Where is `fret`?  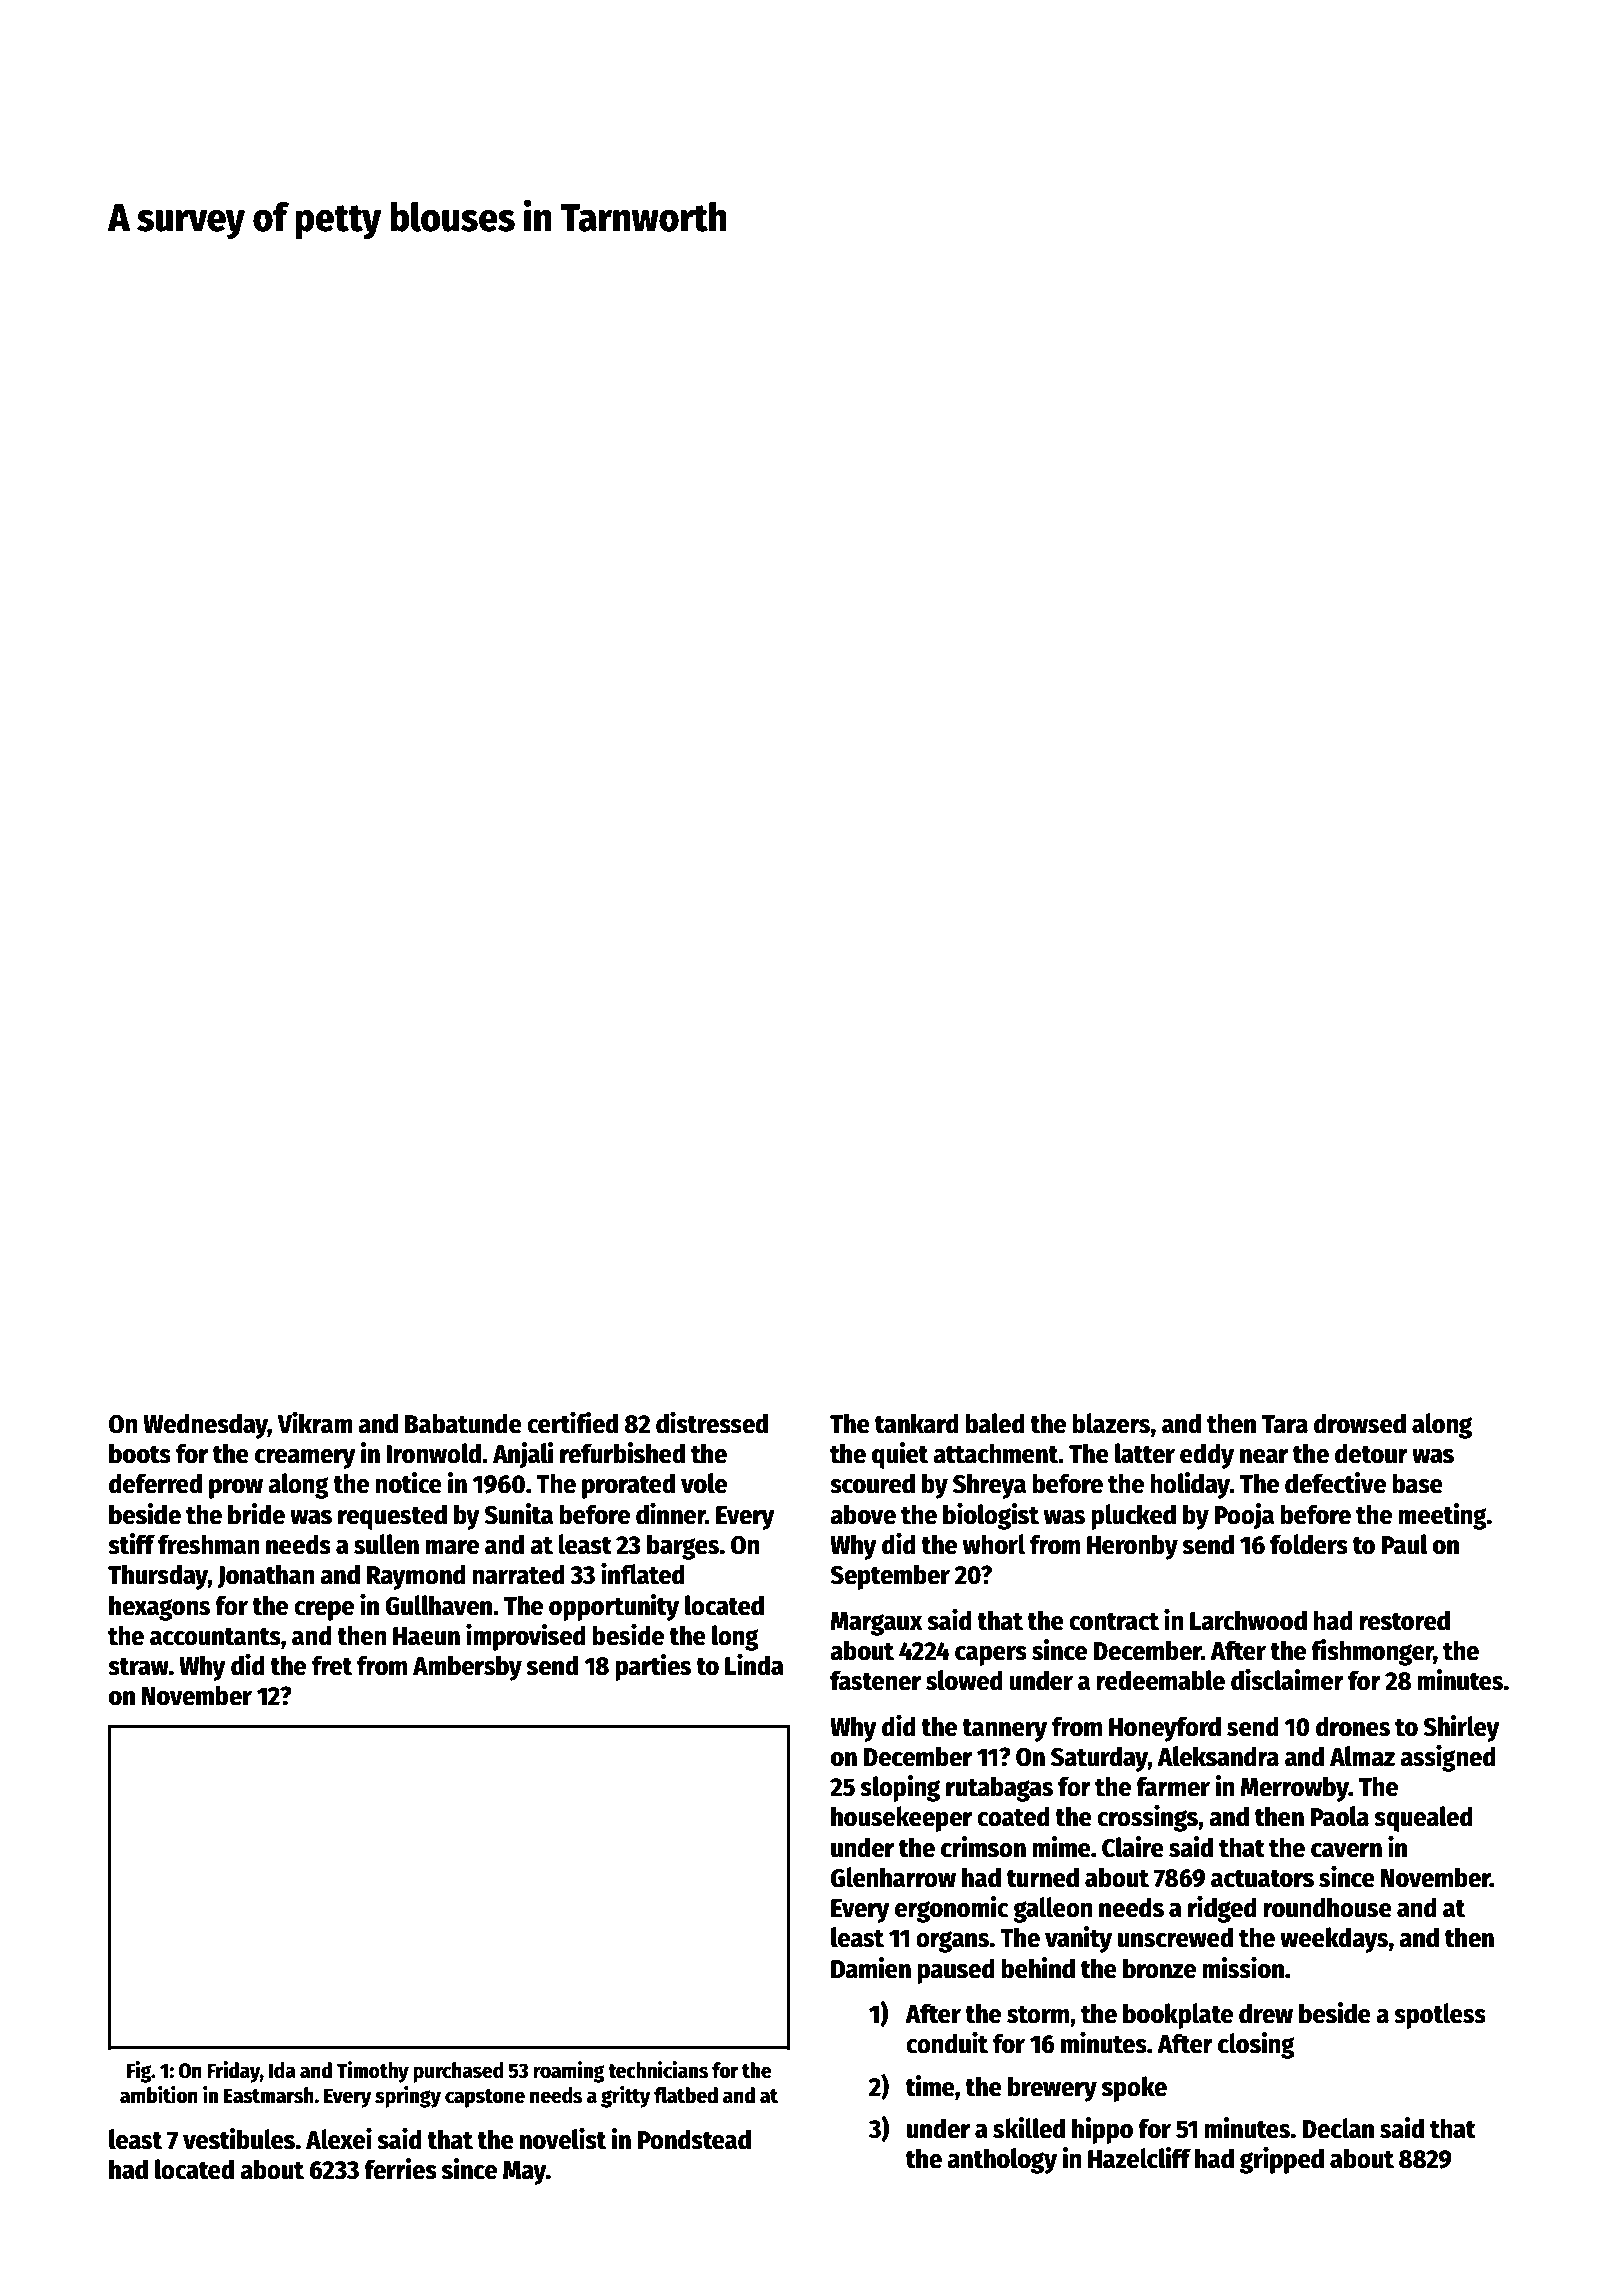 fret is located at coordinates (332, 1665).
